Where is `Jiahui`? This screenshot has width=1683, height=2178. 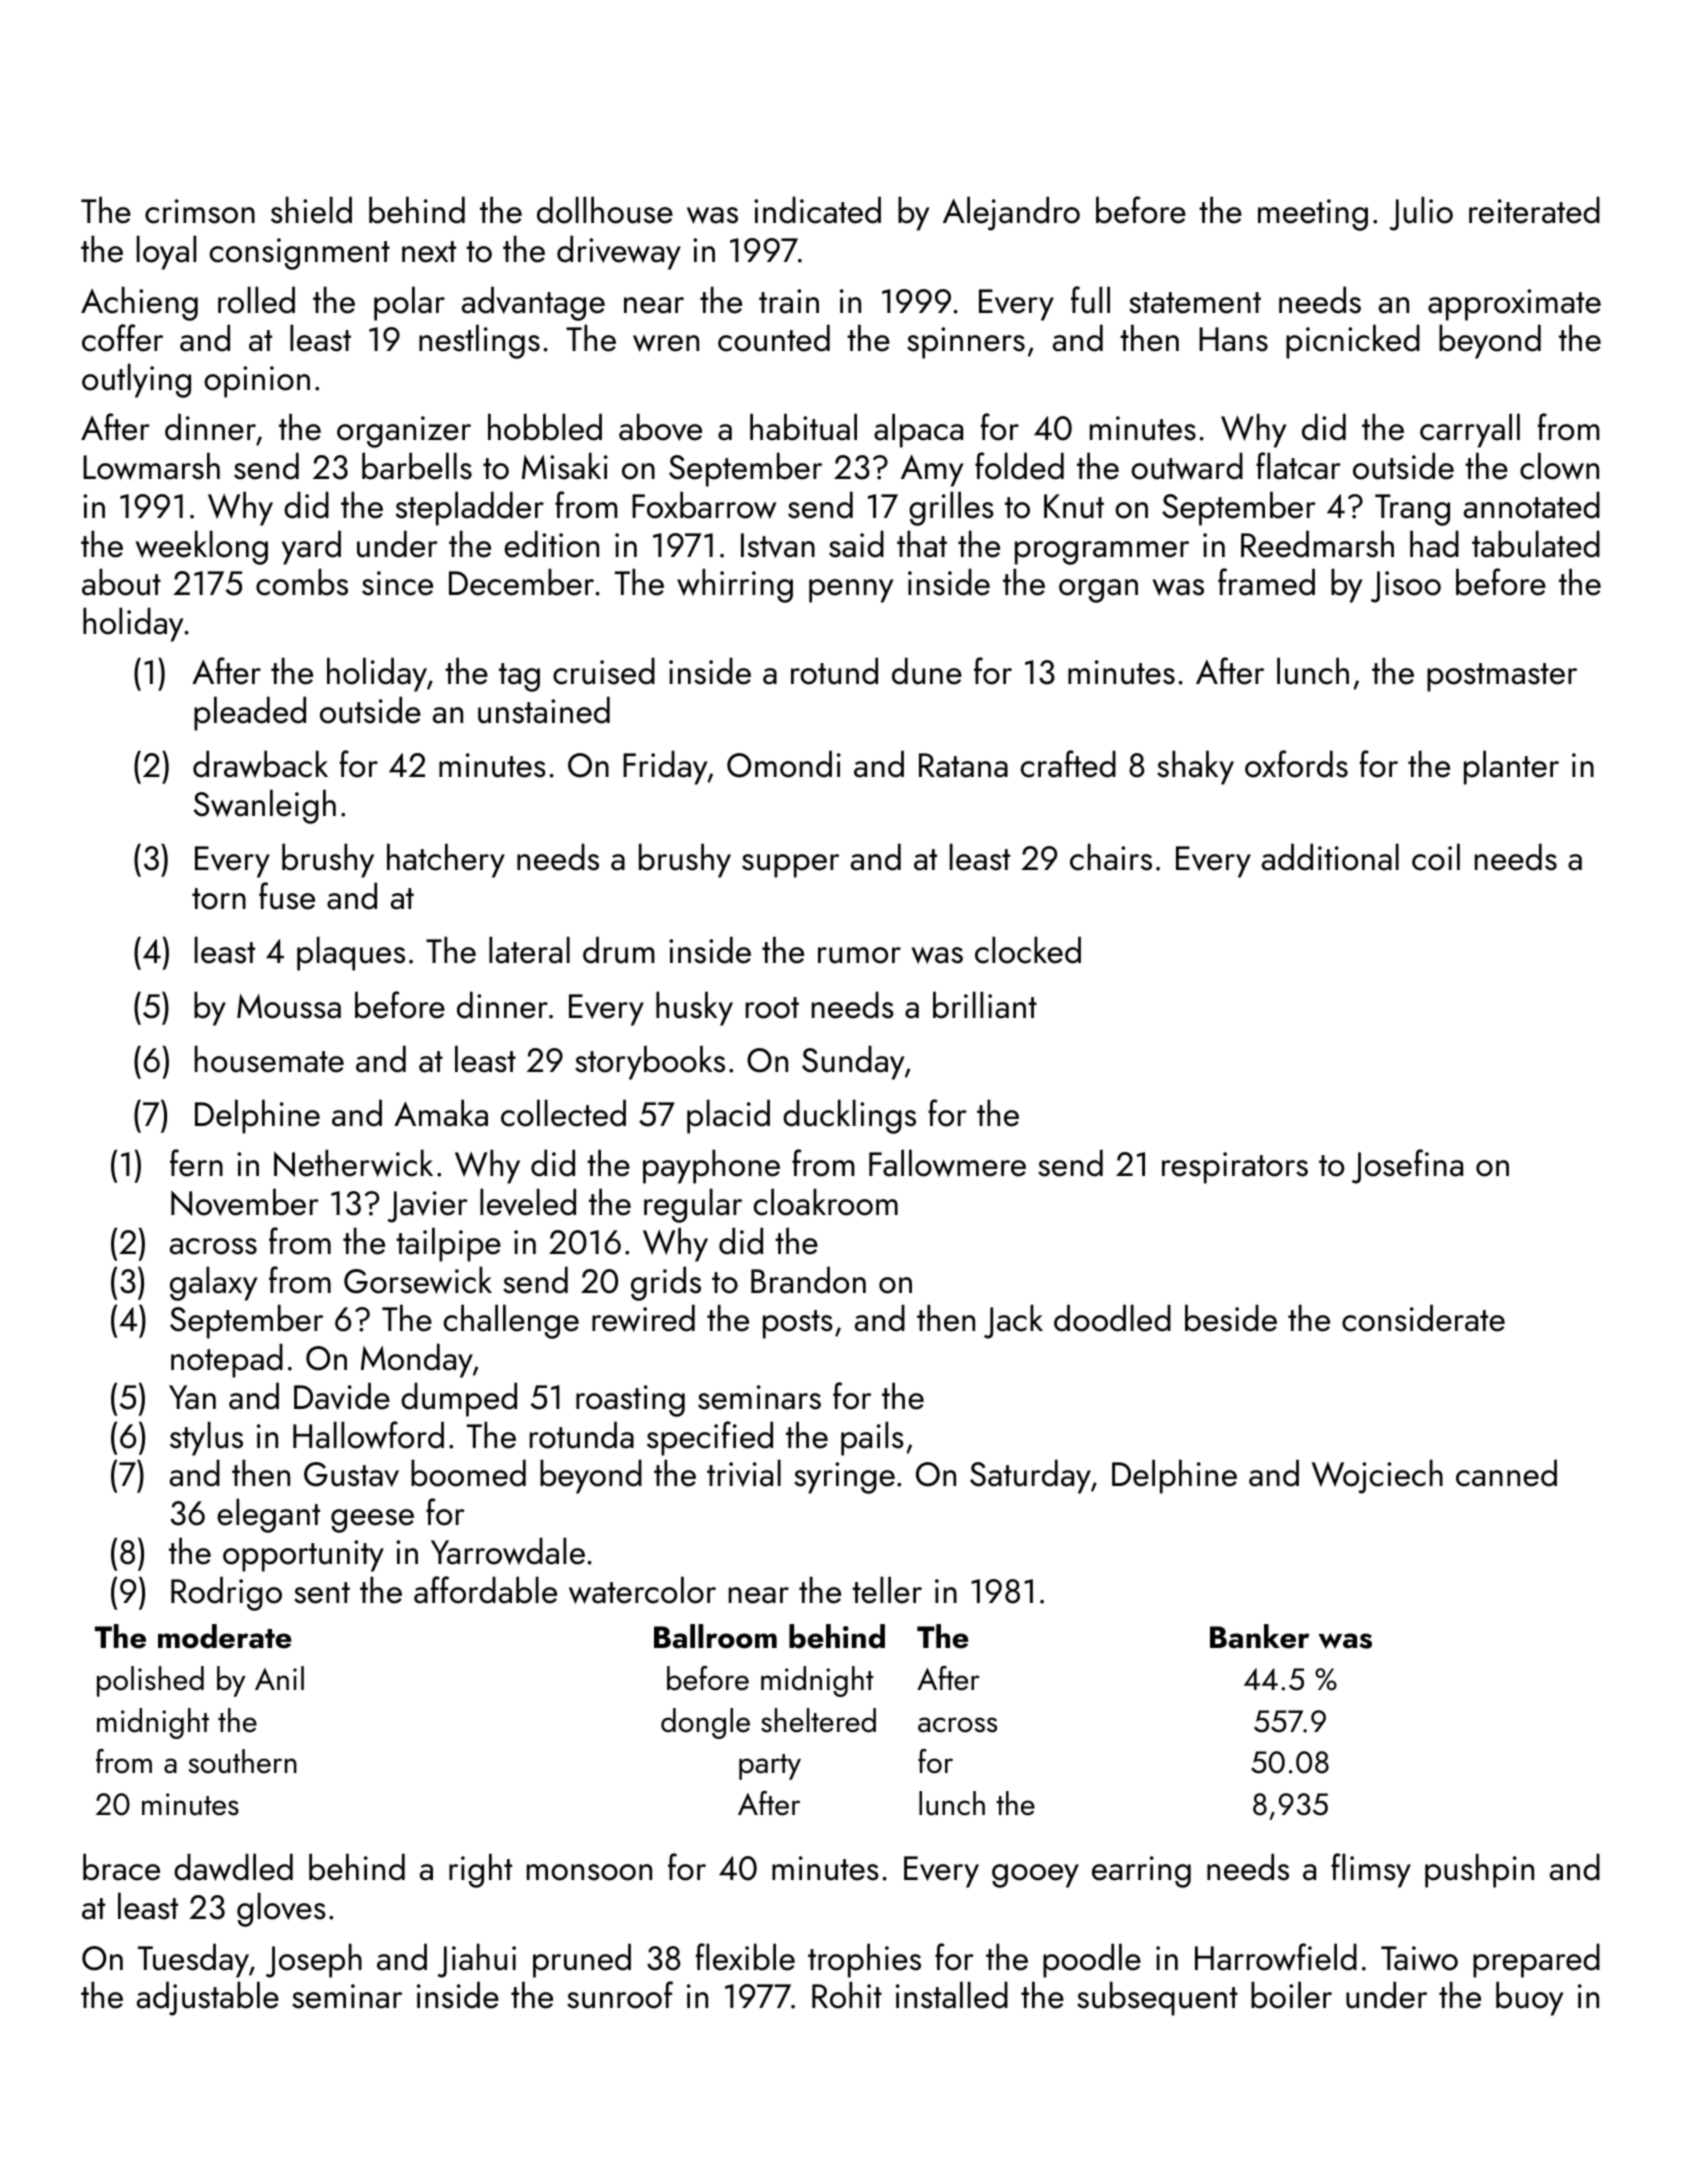
Jiahui is located at coordinates (476, 1960).
